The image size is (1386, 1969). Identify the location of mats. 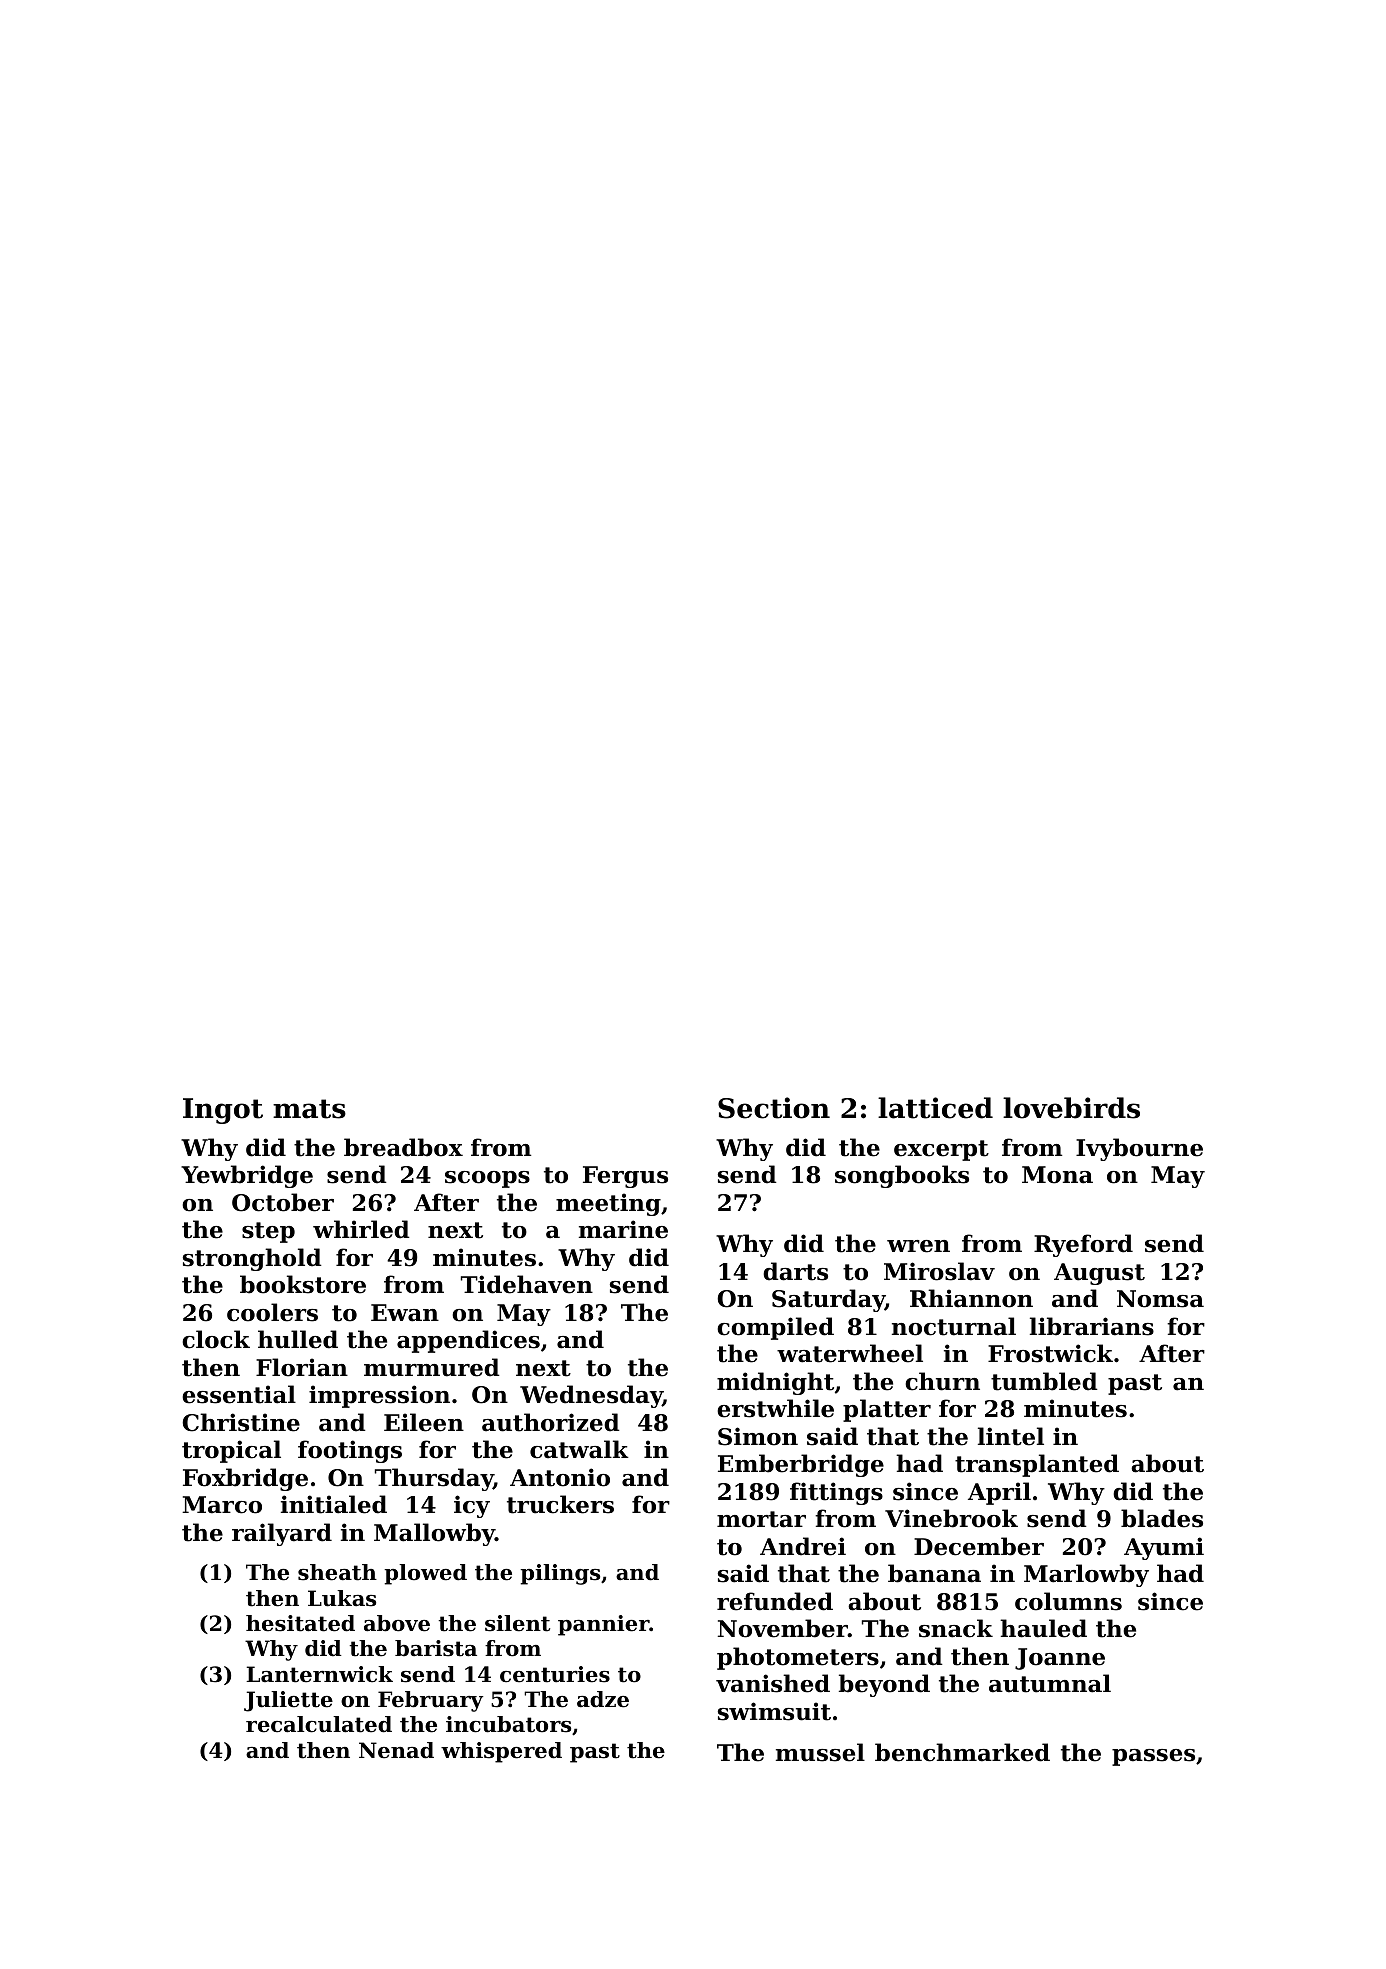
(309, 1109).
